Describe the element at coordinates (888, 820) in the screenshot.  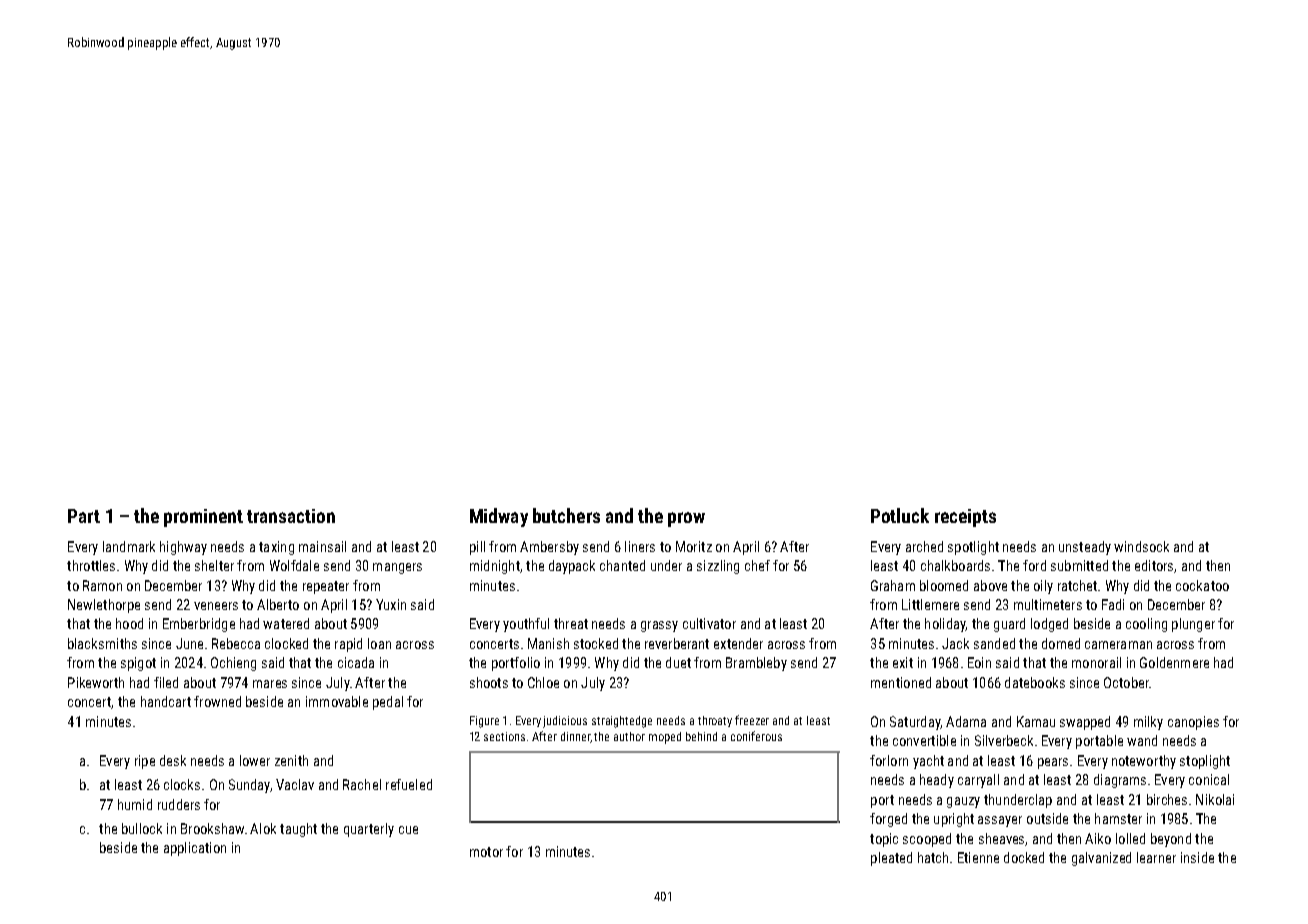
I see `forged` at that location.
